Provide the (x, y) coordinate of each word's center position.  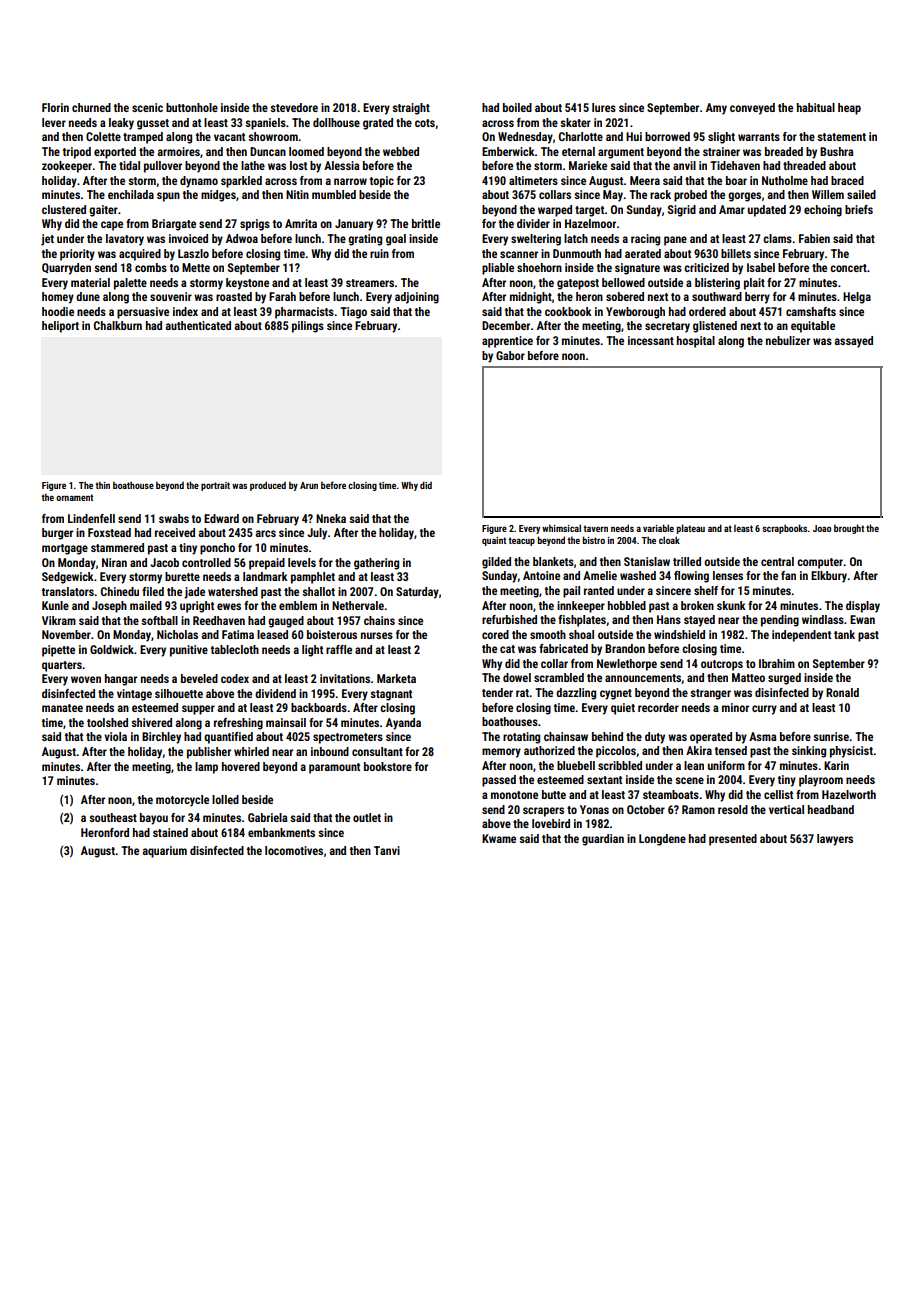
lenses (728, 575)
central (777, 561)
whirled (251, 751)
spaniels (265, 124)
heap (849, 109)
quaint (494, 541)
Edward (221, 518)
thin (102, 485)
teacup (521, 541)
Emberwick (508, 151)
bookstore (388, 766)
